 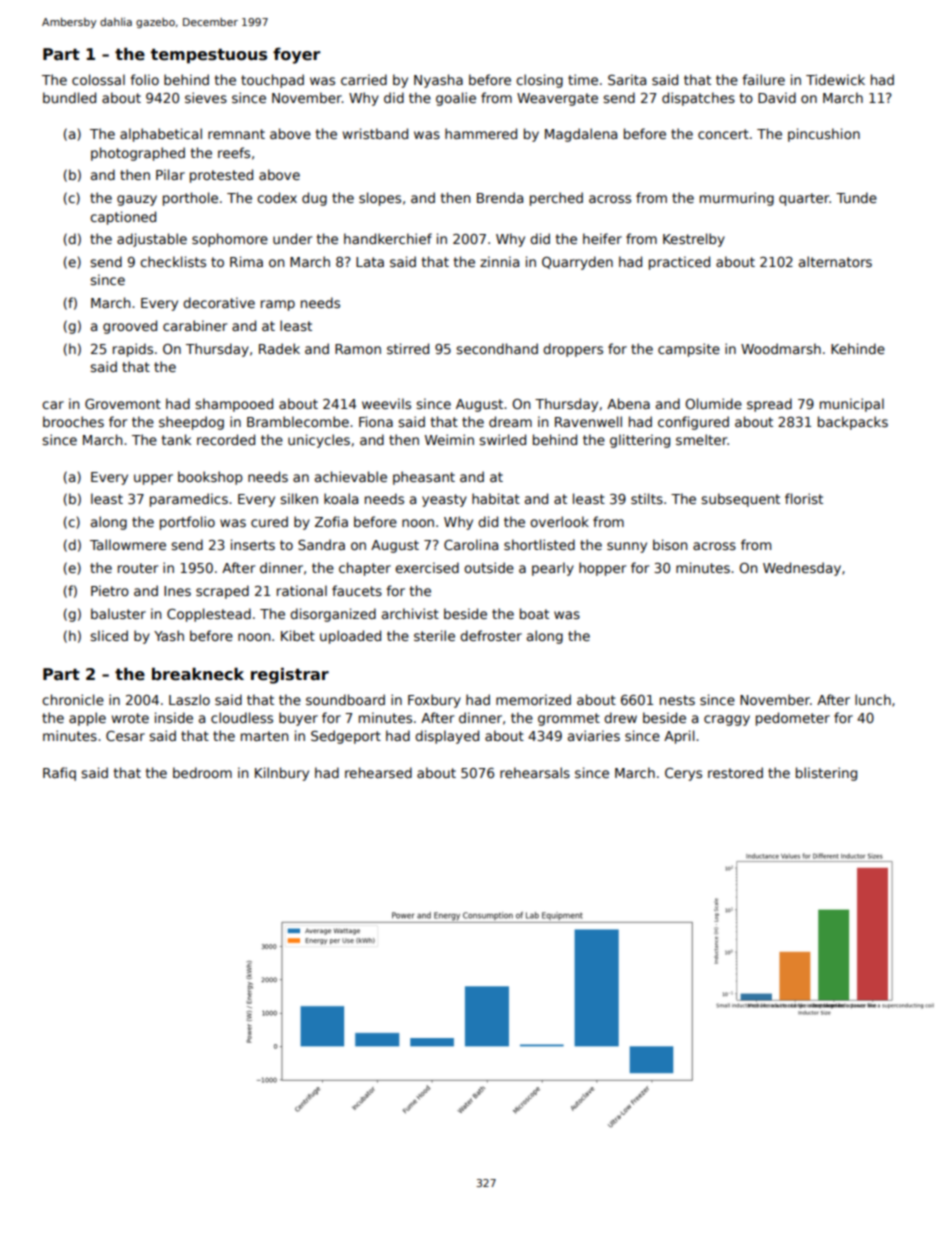 I want to click on foyer, so click(x=296, y=56).
